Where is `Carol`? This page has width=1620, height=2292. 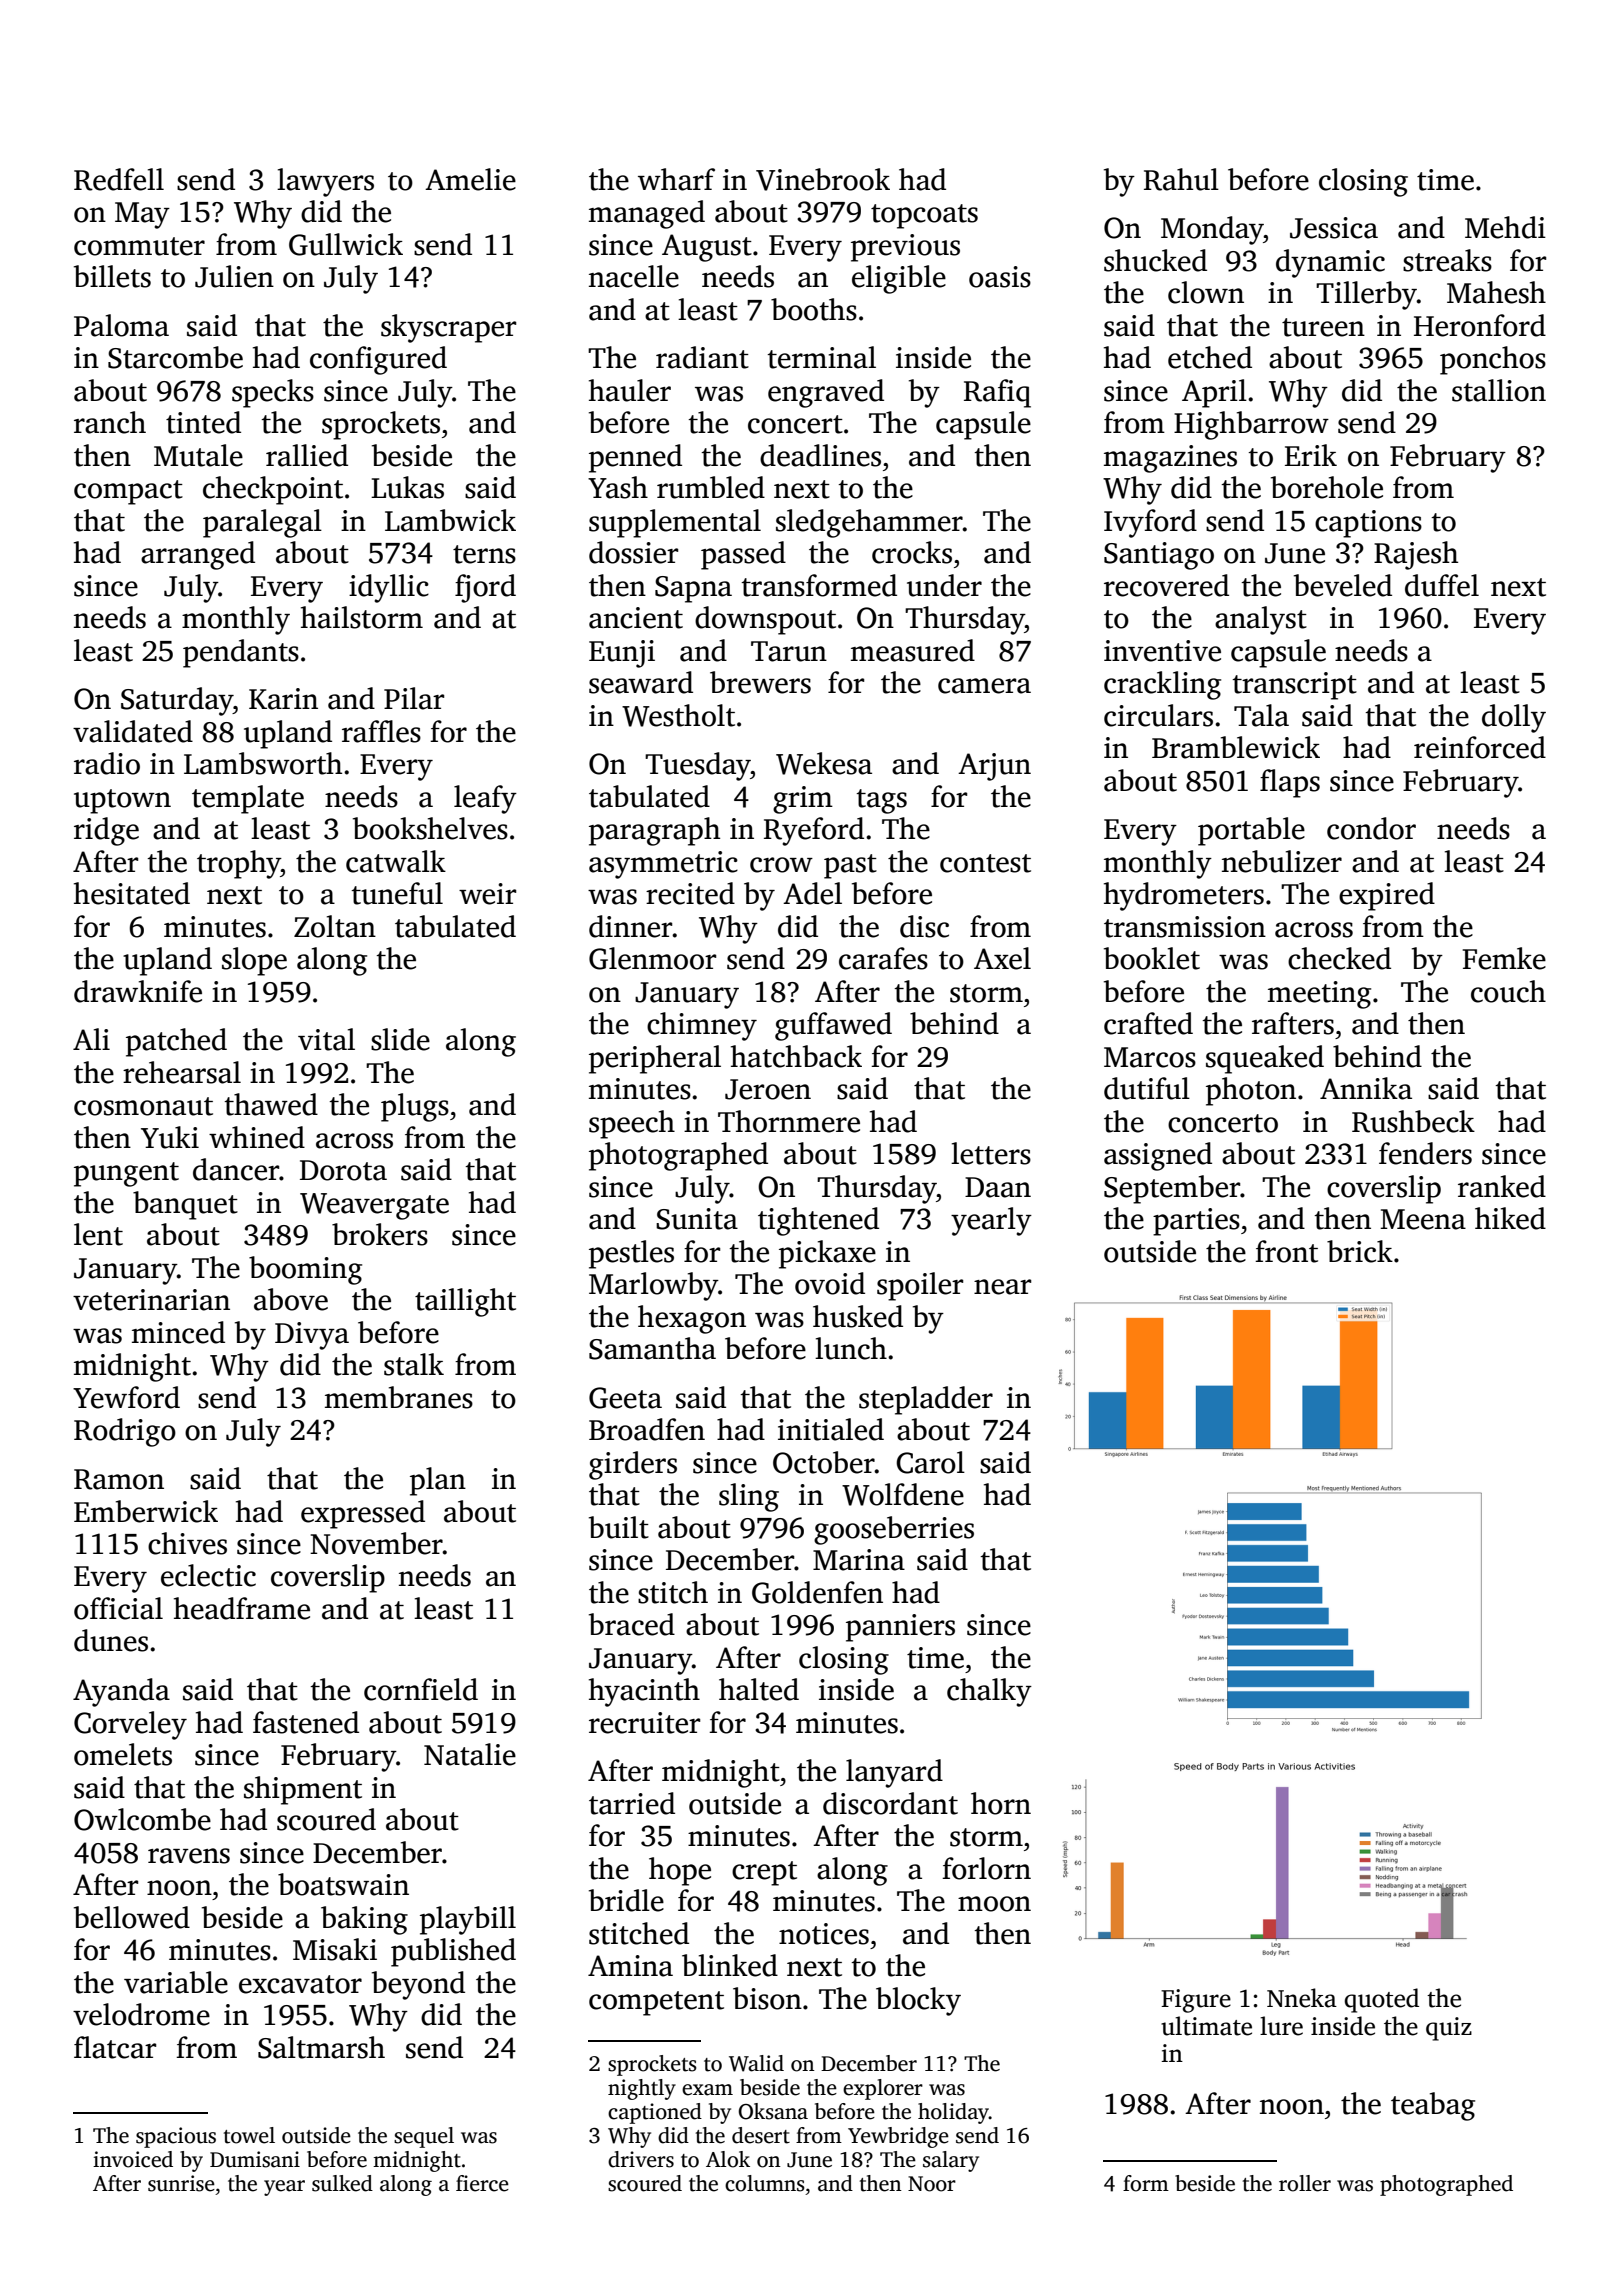
Carol is located at coordinates (930, 1462).
